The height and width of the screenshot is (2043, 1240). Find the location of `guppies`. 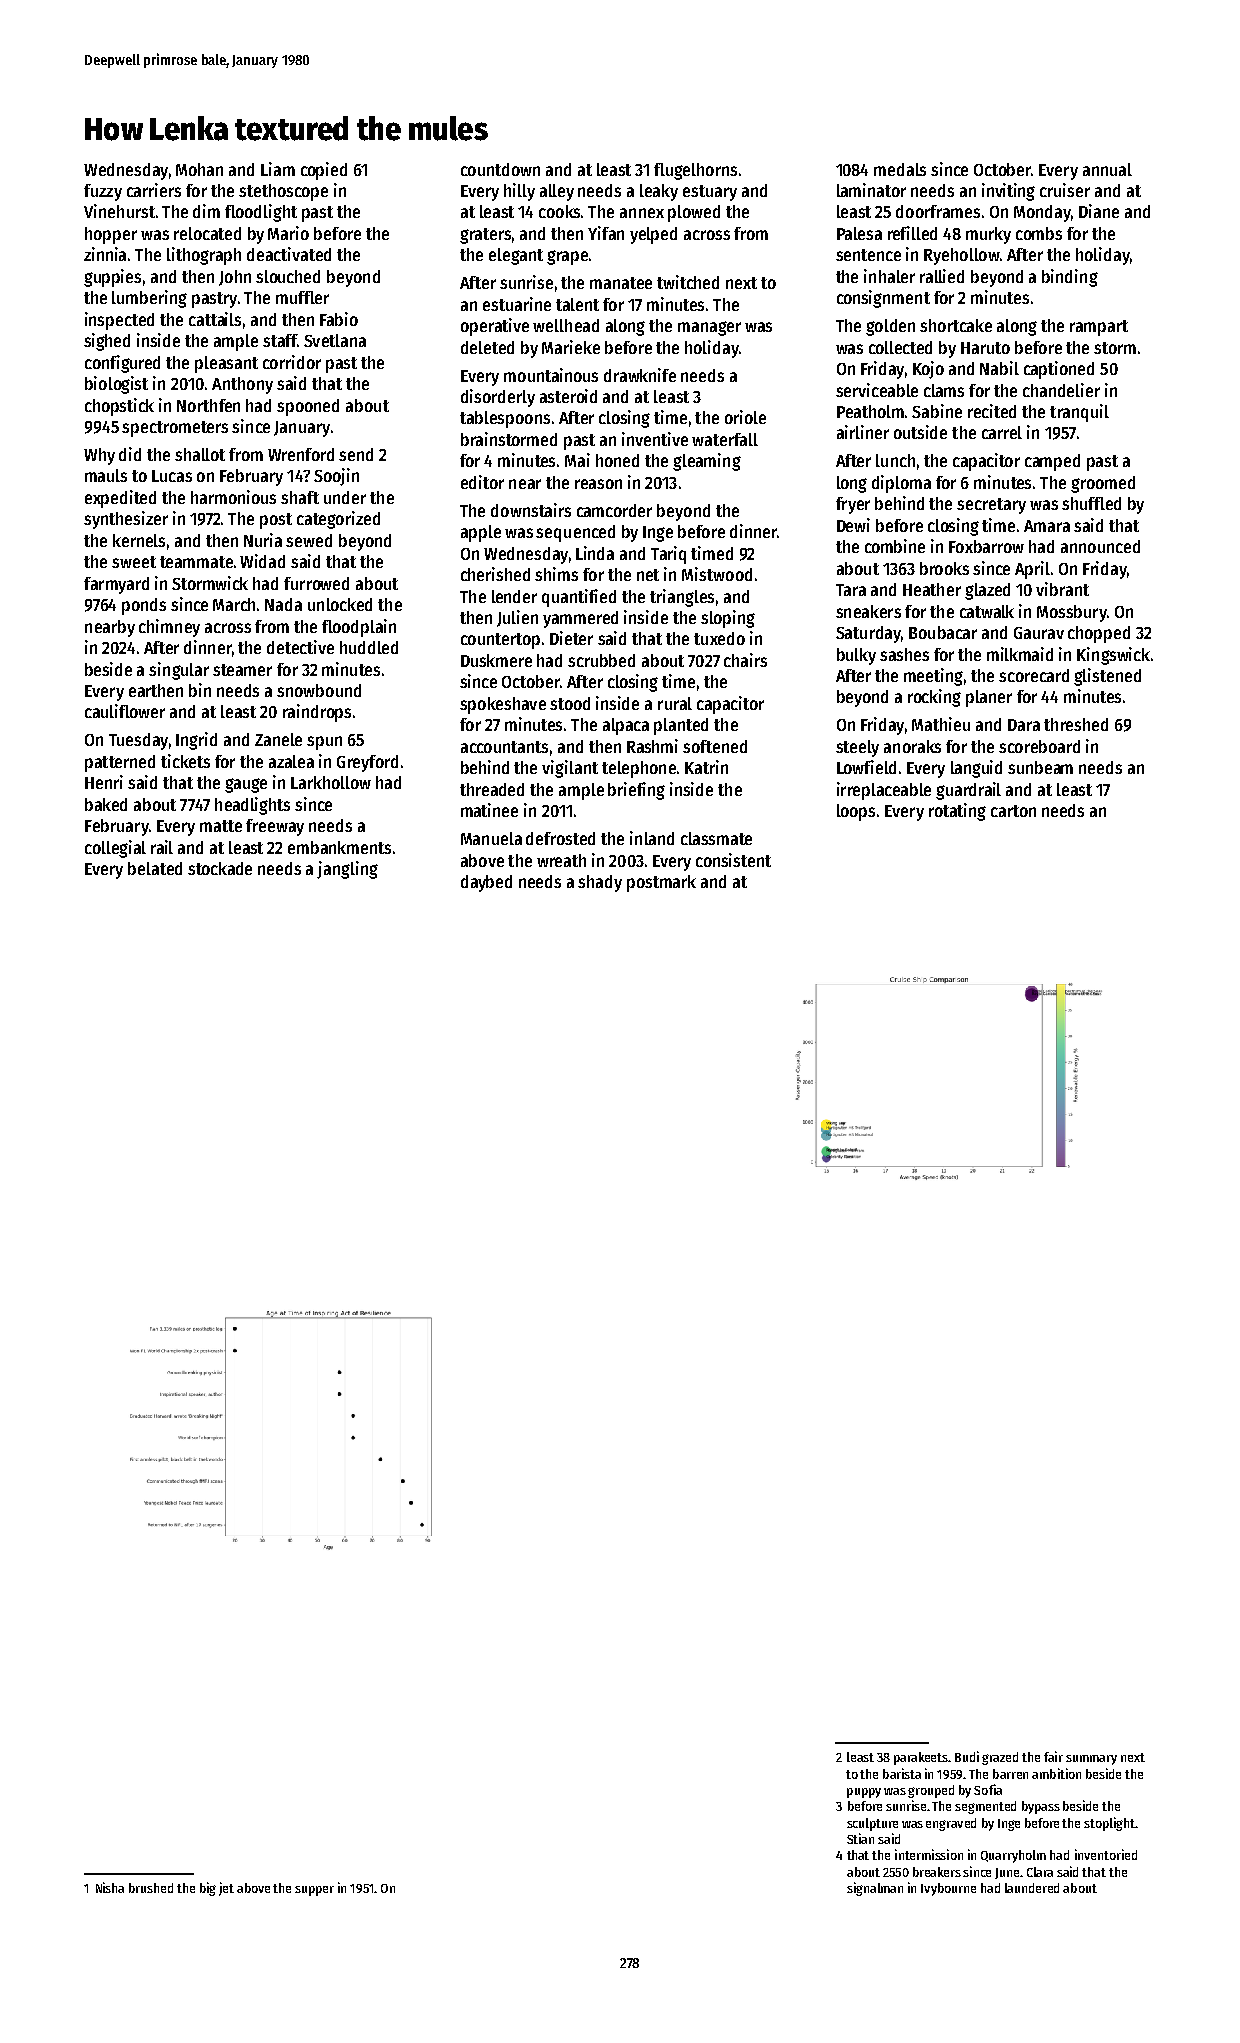

guppies is located at coordinates (112, 278).
